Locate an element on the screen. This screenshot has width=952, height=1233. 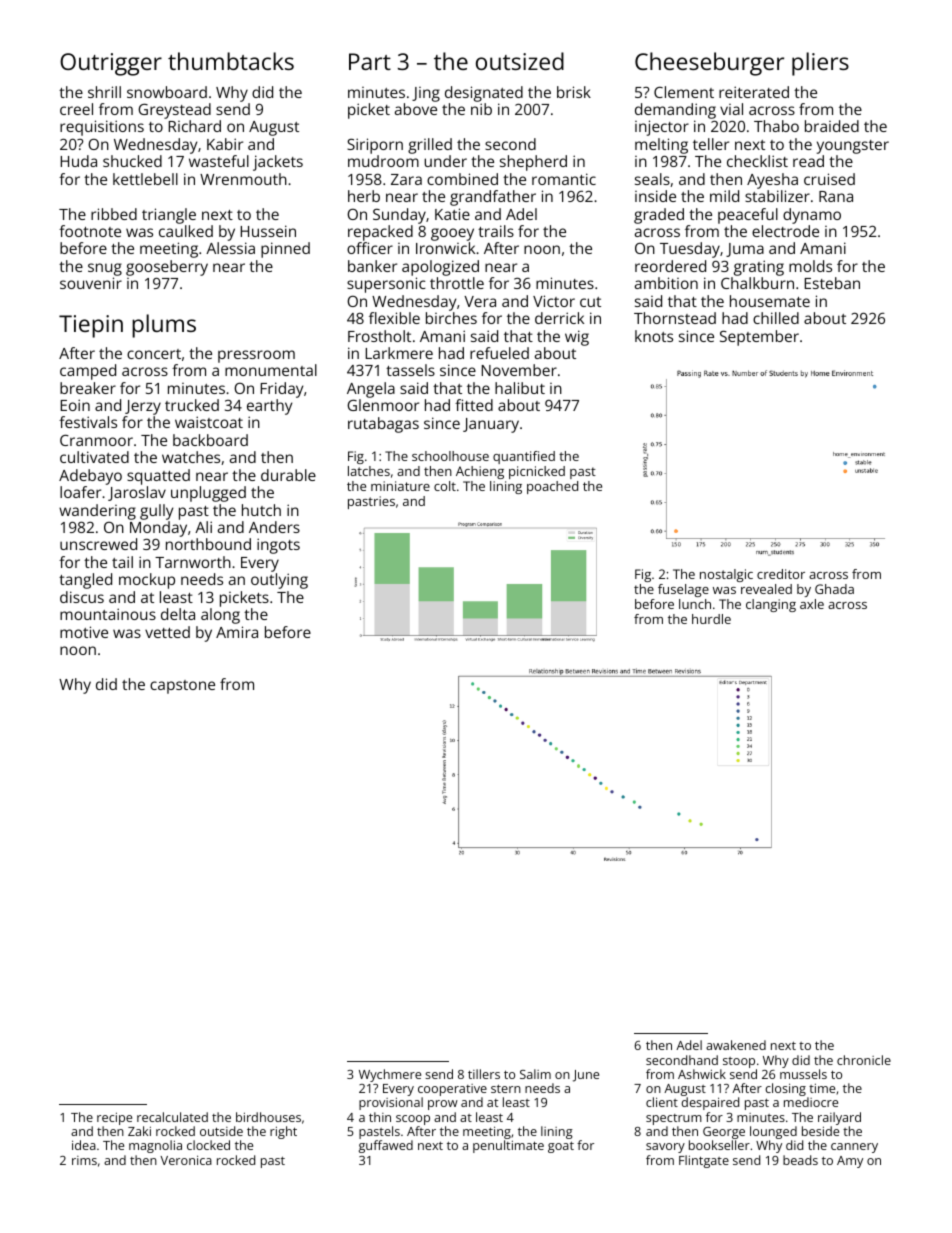
poached is located at coordinates (552, 487).
